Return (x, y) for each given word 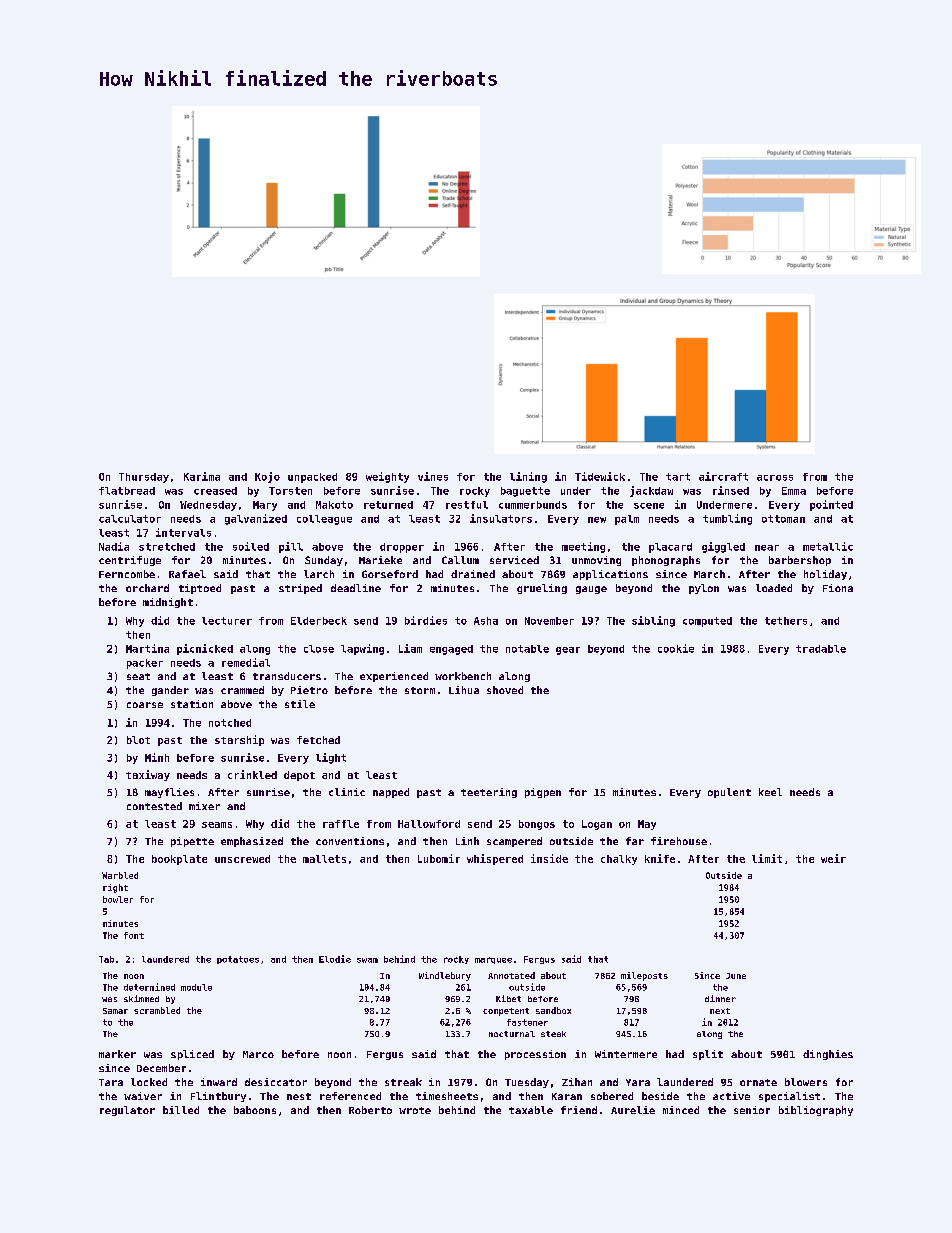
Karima (202, 476)
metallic (828, 546)
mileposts (644, 976)
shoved (505, 690)
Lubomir (439, 858)
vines (433, 476)
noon (339, 1055)
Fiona (838, 588)
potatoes (238, 960)
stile (300, 704)
